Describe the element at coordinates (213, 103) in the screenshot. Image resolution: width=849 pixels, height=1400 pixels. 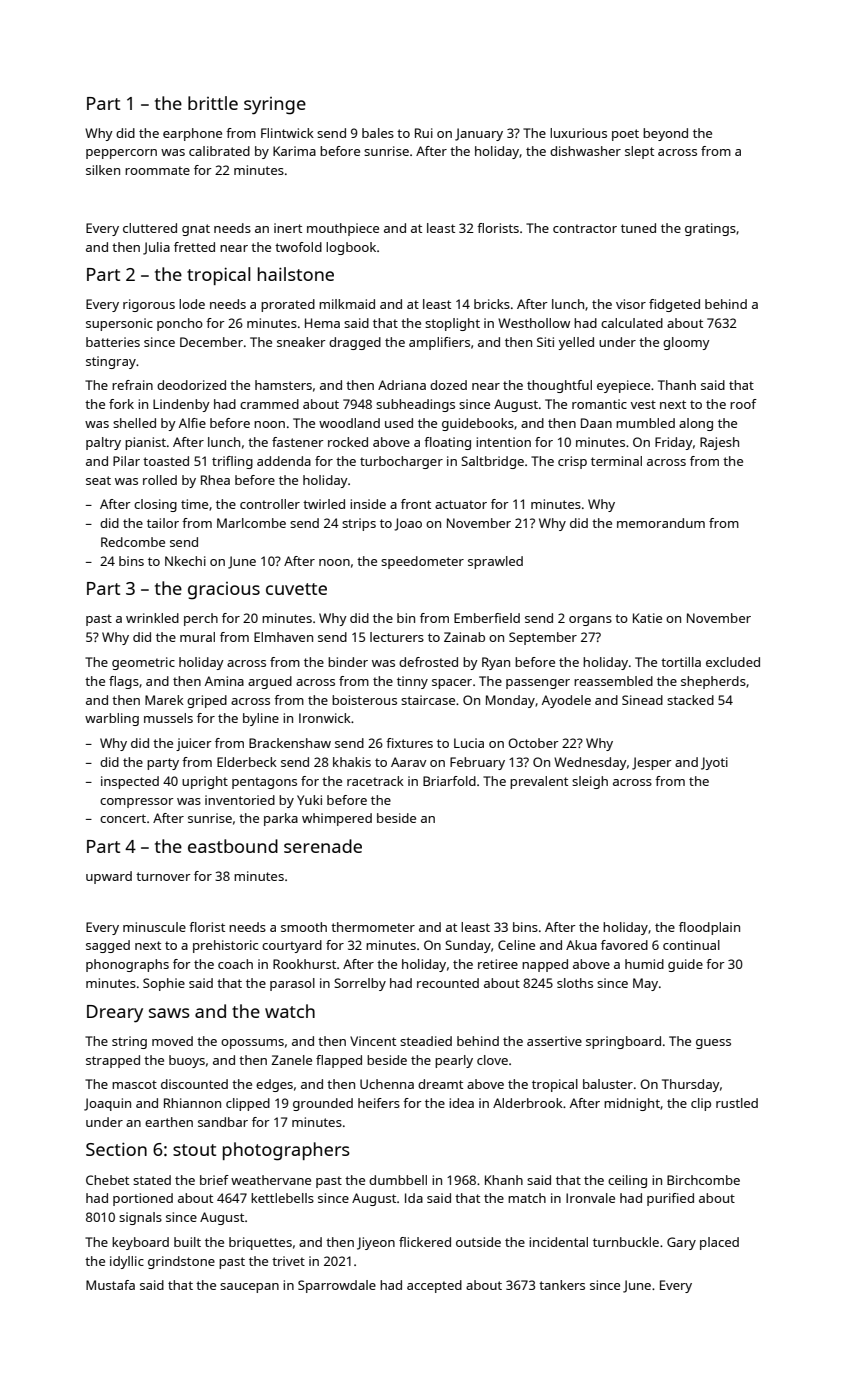
I see `brittle` at that location.
